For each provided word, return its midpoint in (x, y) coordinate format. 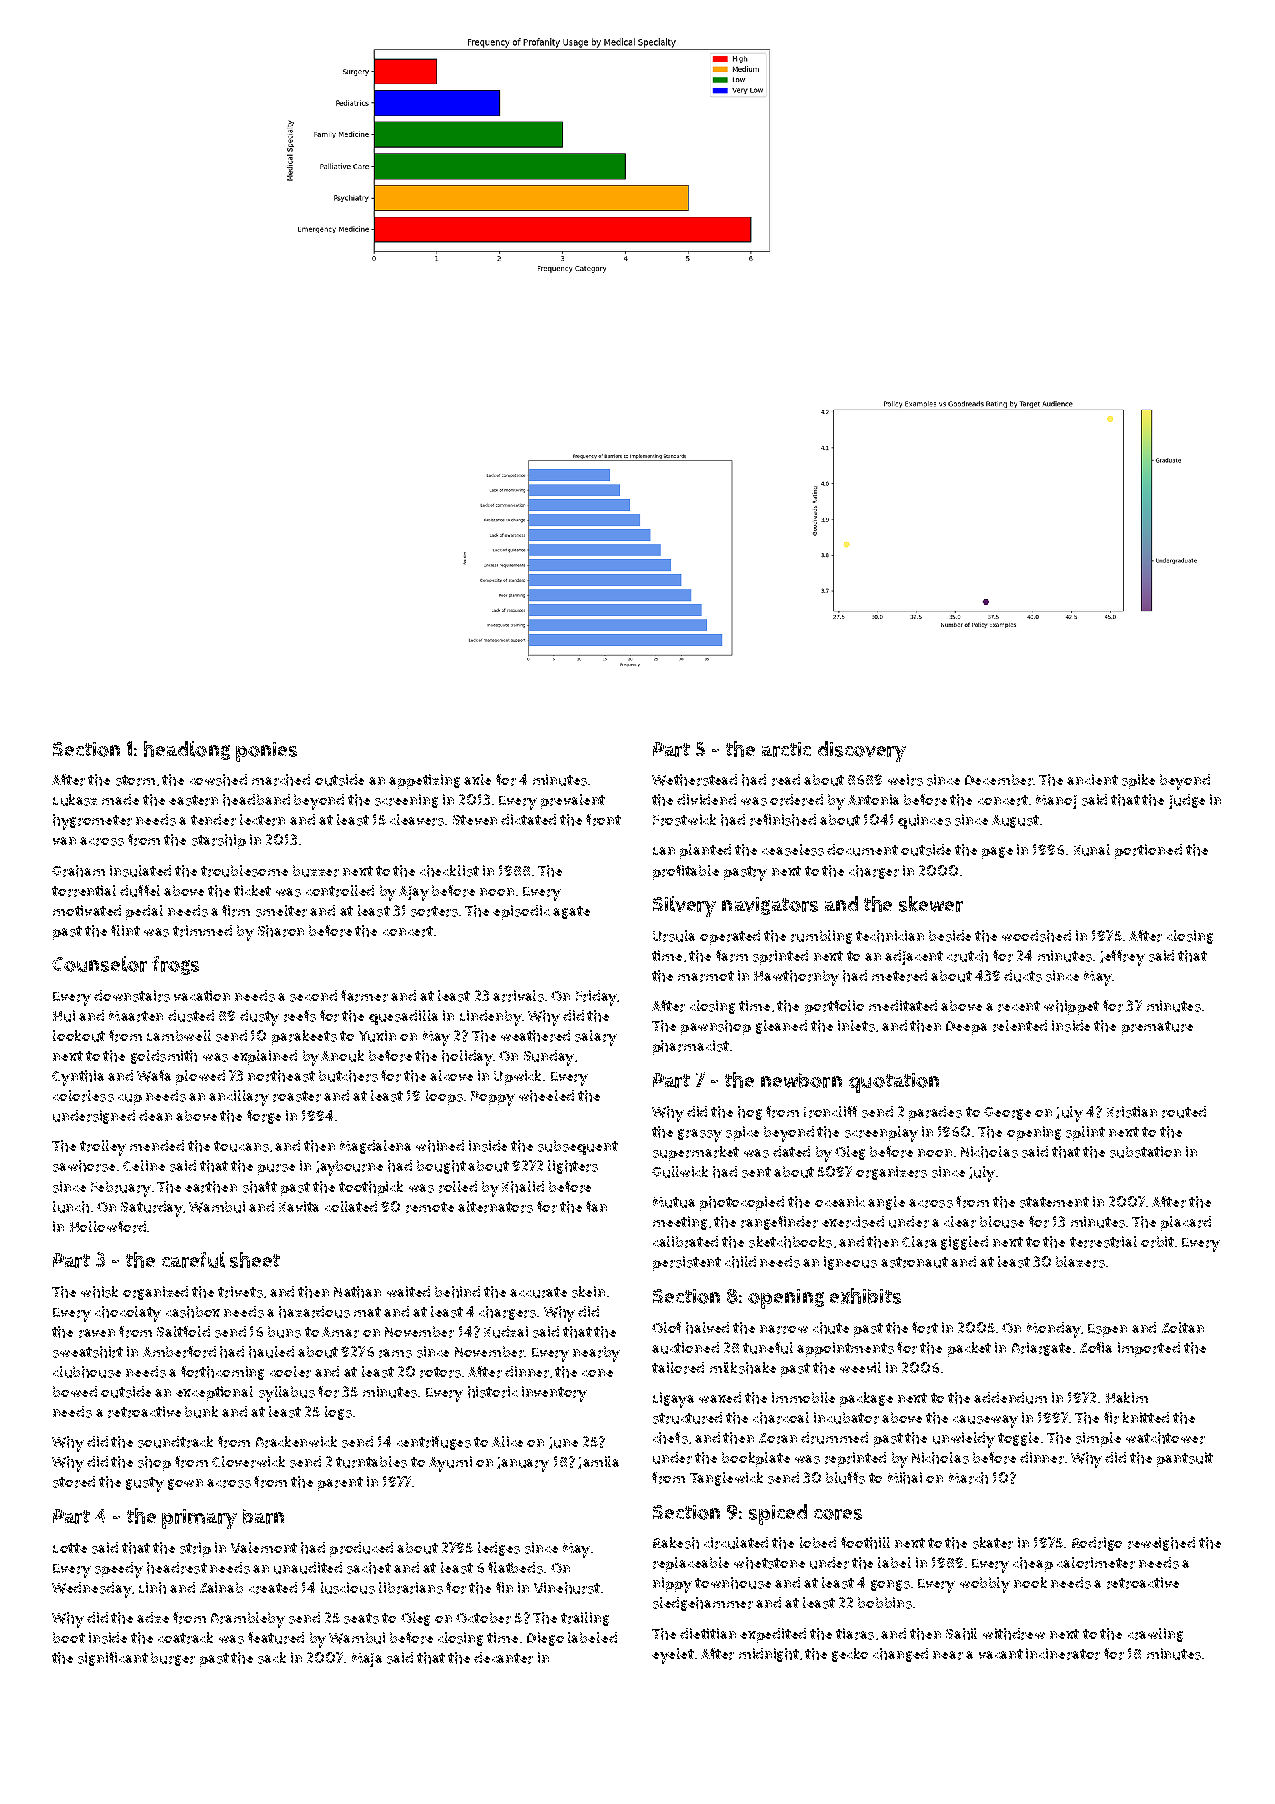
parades (935, 1113)
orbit (1157, 1242)
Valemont (264, 1547)
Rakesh (676, 1543)
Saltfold (183, 1331)
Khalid (523, 1187)
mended (157, 1145)
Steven (475, 820)
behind (457, 1292)
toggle (1018, 1439)
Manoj (1056, 802)
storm (135, 780)
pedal (144, 912)
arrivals (518, 996)
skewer (931, 904)
